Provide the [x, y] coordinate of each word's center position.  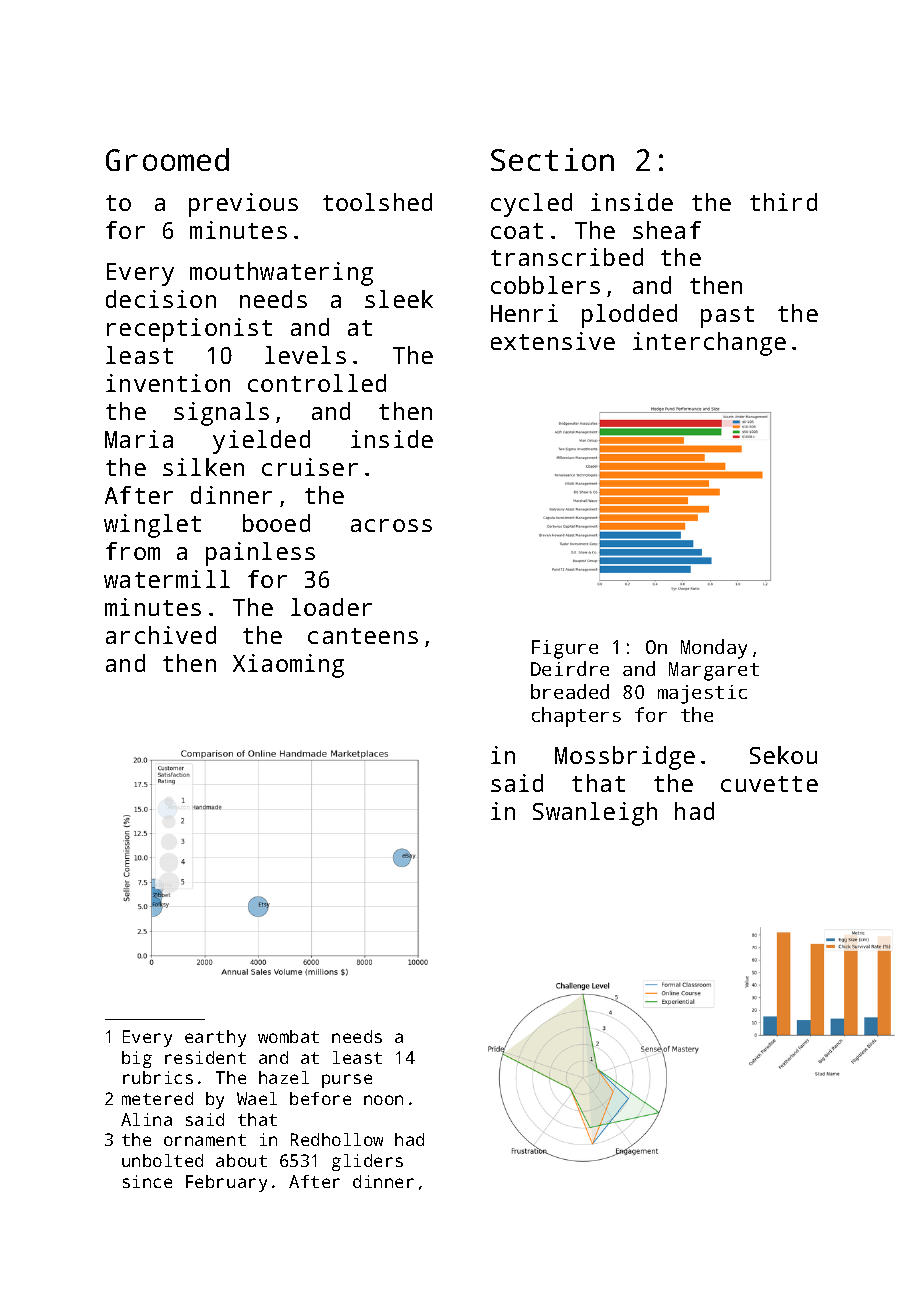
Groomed [167, 159]
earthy [215, 1038]
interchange [709, 344]
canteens [363, 636]
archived [161, 635]
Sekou [783, 755]
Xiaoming [288, 666]
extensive [553, 341]
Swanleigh [595, 814]
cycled [531, 205]
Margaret [714, 671]
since [147, 1181]
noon [383, 1100]
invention [168, 383]
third [783, 202]
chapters [576, 717]
